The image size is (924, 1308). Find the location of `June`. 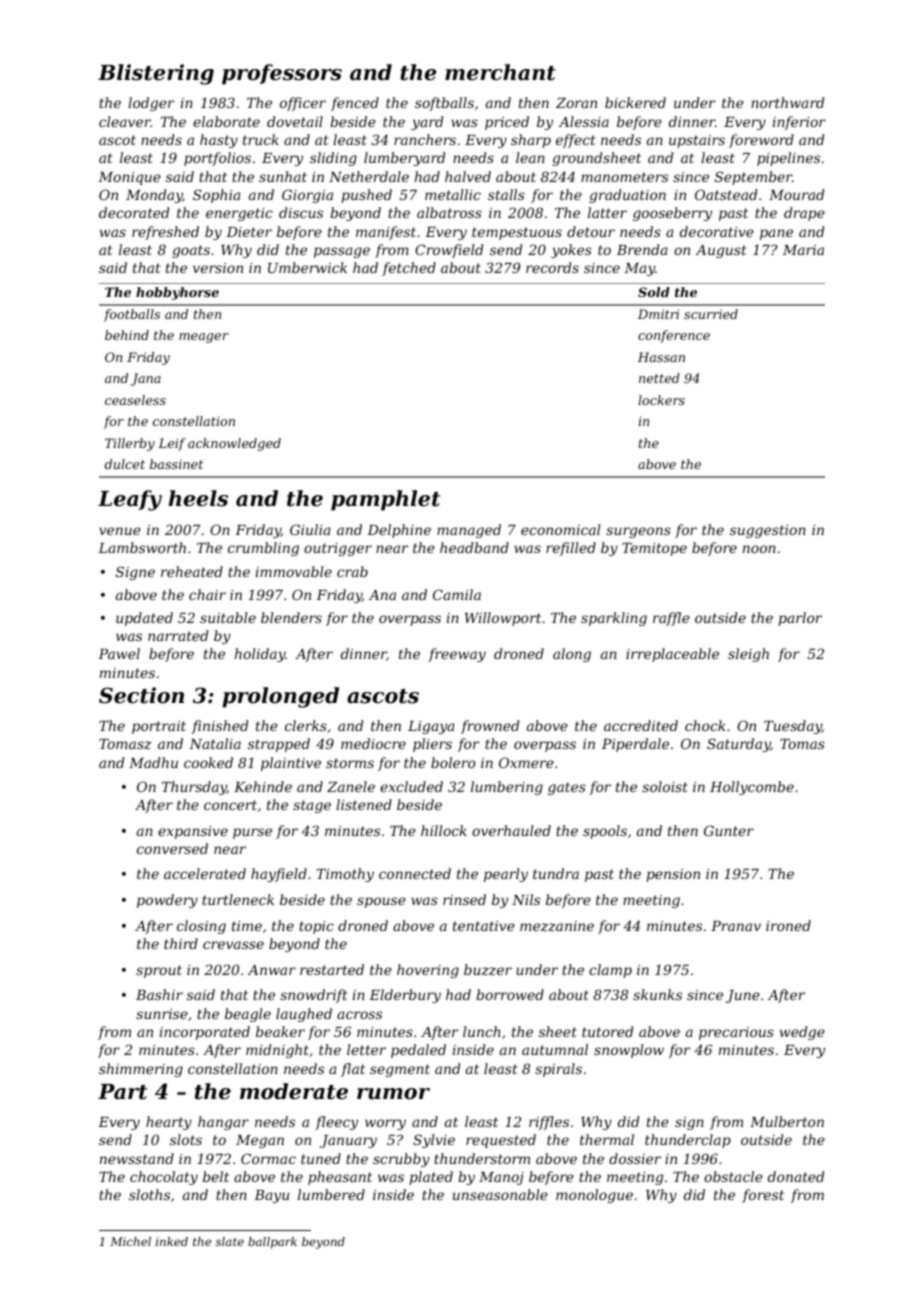

June is located at coordinates (743, 996).
